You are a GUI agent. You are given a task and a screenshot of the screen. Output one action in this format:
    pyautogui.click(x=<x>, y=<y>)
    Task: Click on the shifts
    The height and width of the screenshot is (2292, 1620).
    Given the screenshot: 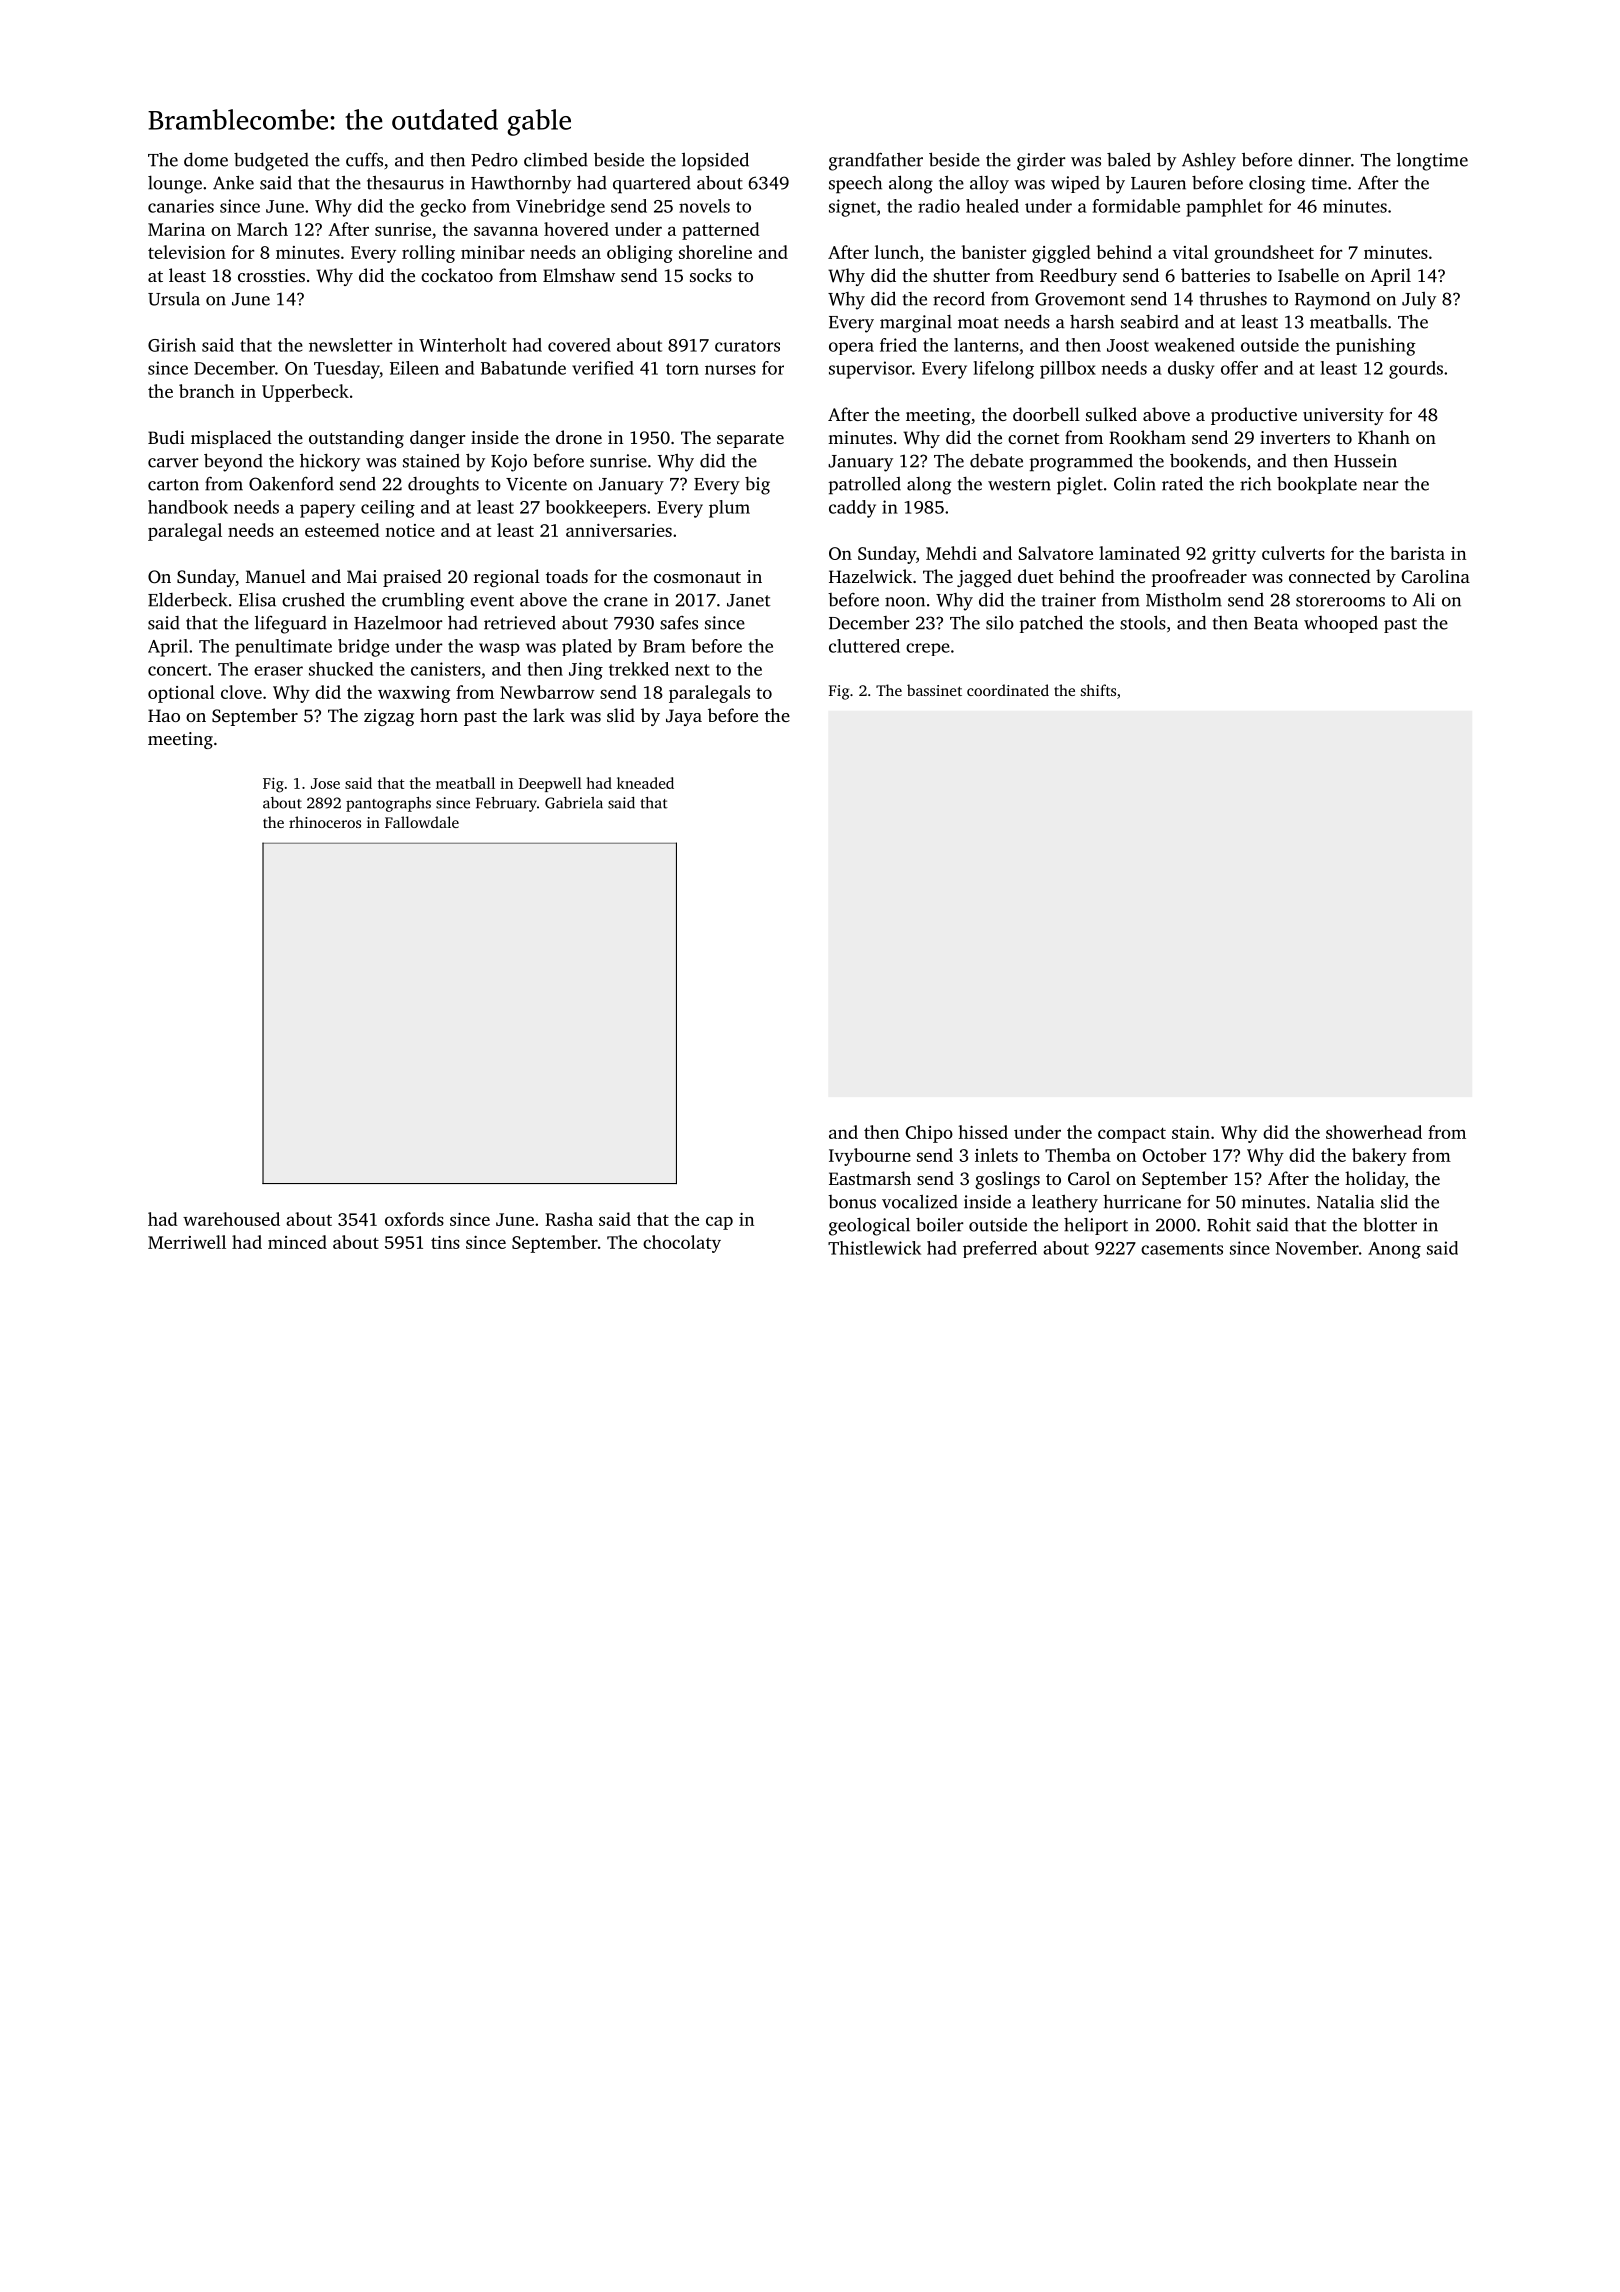 What is the action you would take?
    pyautogui.click(x=1098, y=690)
